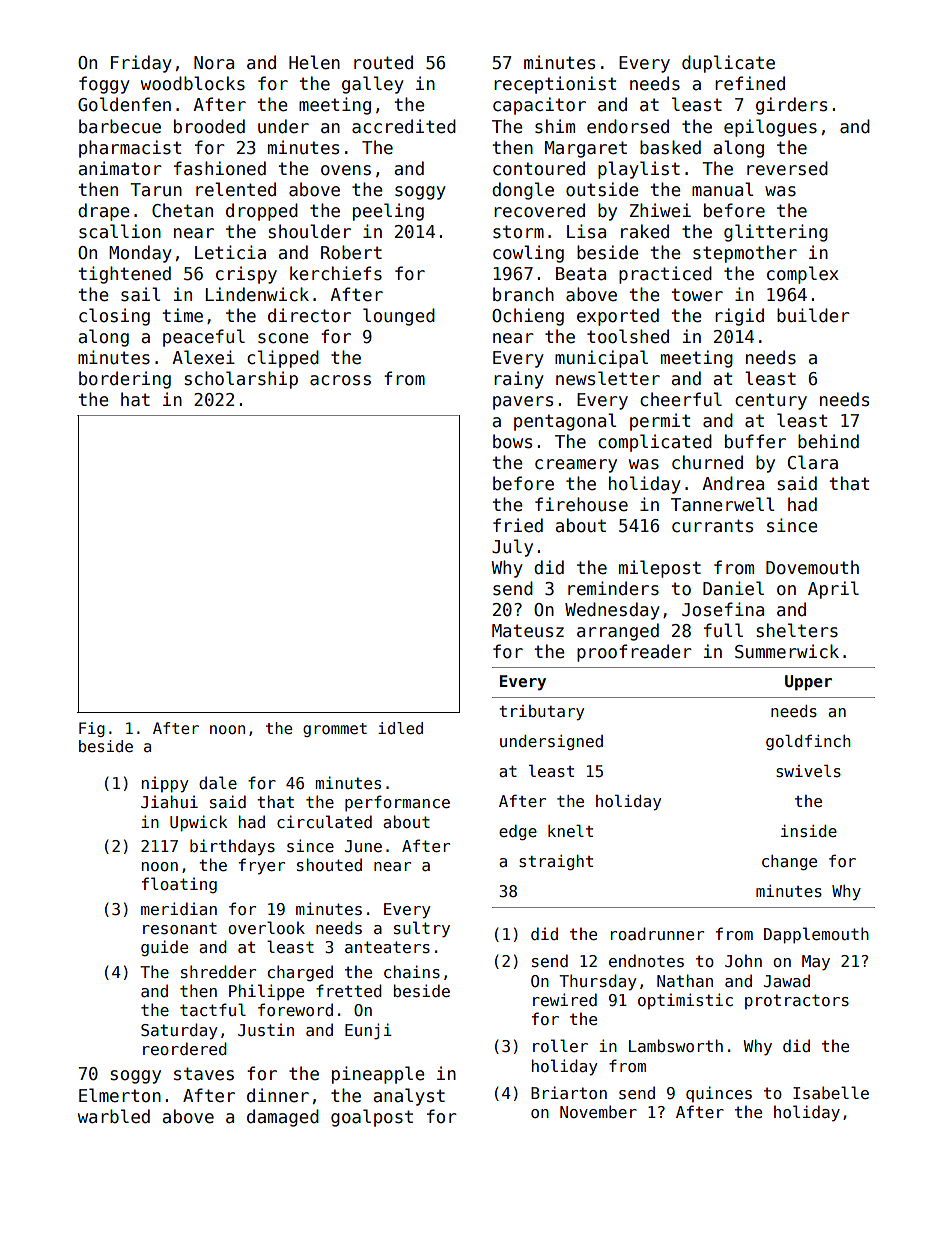 This screenshot has height=1233, width=952. What do you see at coordinates (791, 106) in the screenshot?
I see `girders` at bounding box center [791, 106].
